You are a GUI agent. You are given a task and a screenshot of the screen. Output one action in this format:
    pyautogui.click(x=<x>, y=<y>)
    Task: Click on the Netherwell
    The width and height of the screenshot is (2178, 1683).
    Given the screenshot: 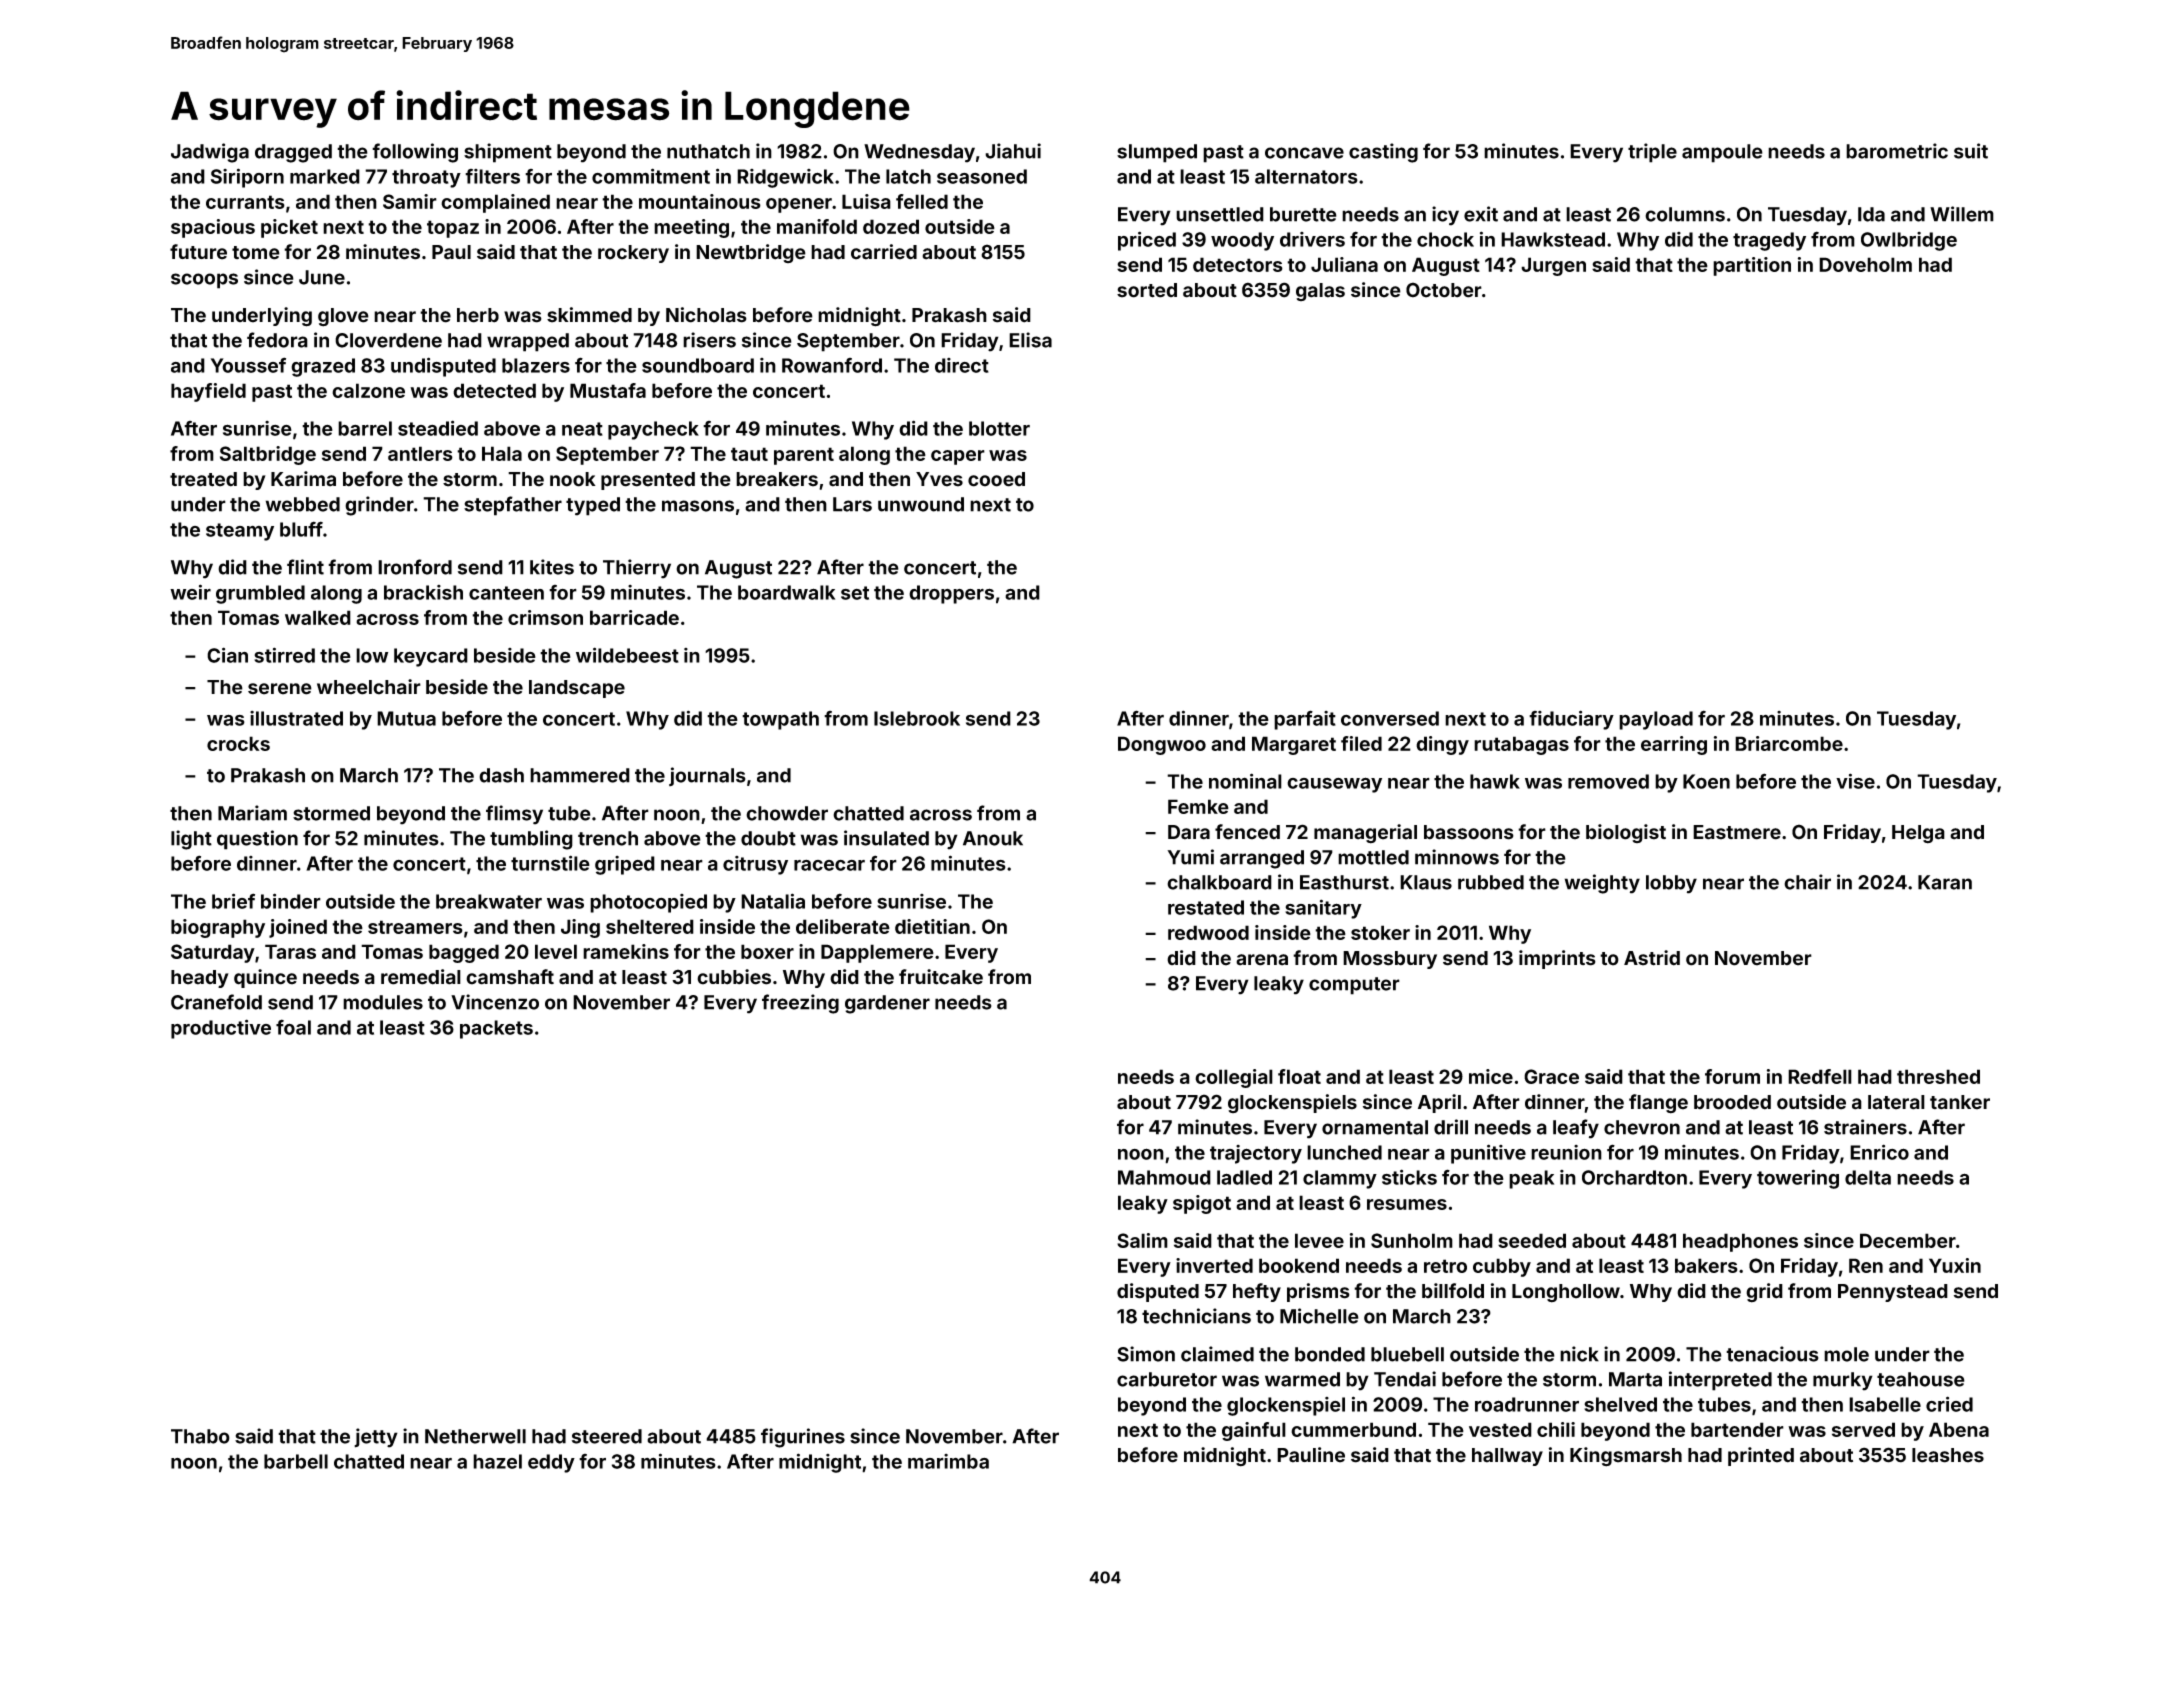 What is the action you would take?
    pyautogui.click(x=475, y=1436)
